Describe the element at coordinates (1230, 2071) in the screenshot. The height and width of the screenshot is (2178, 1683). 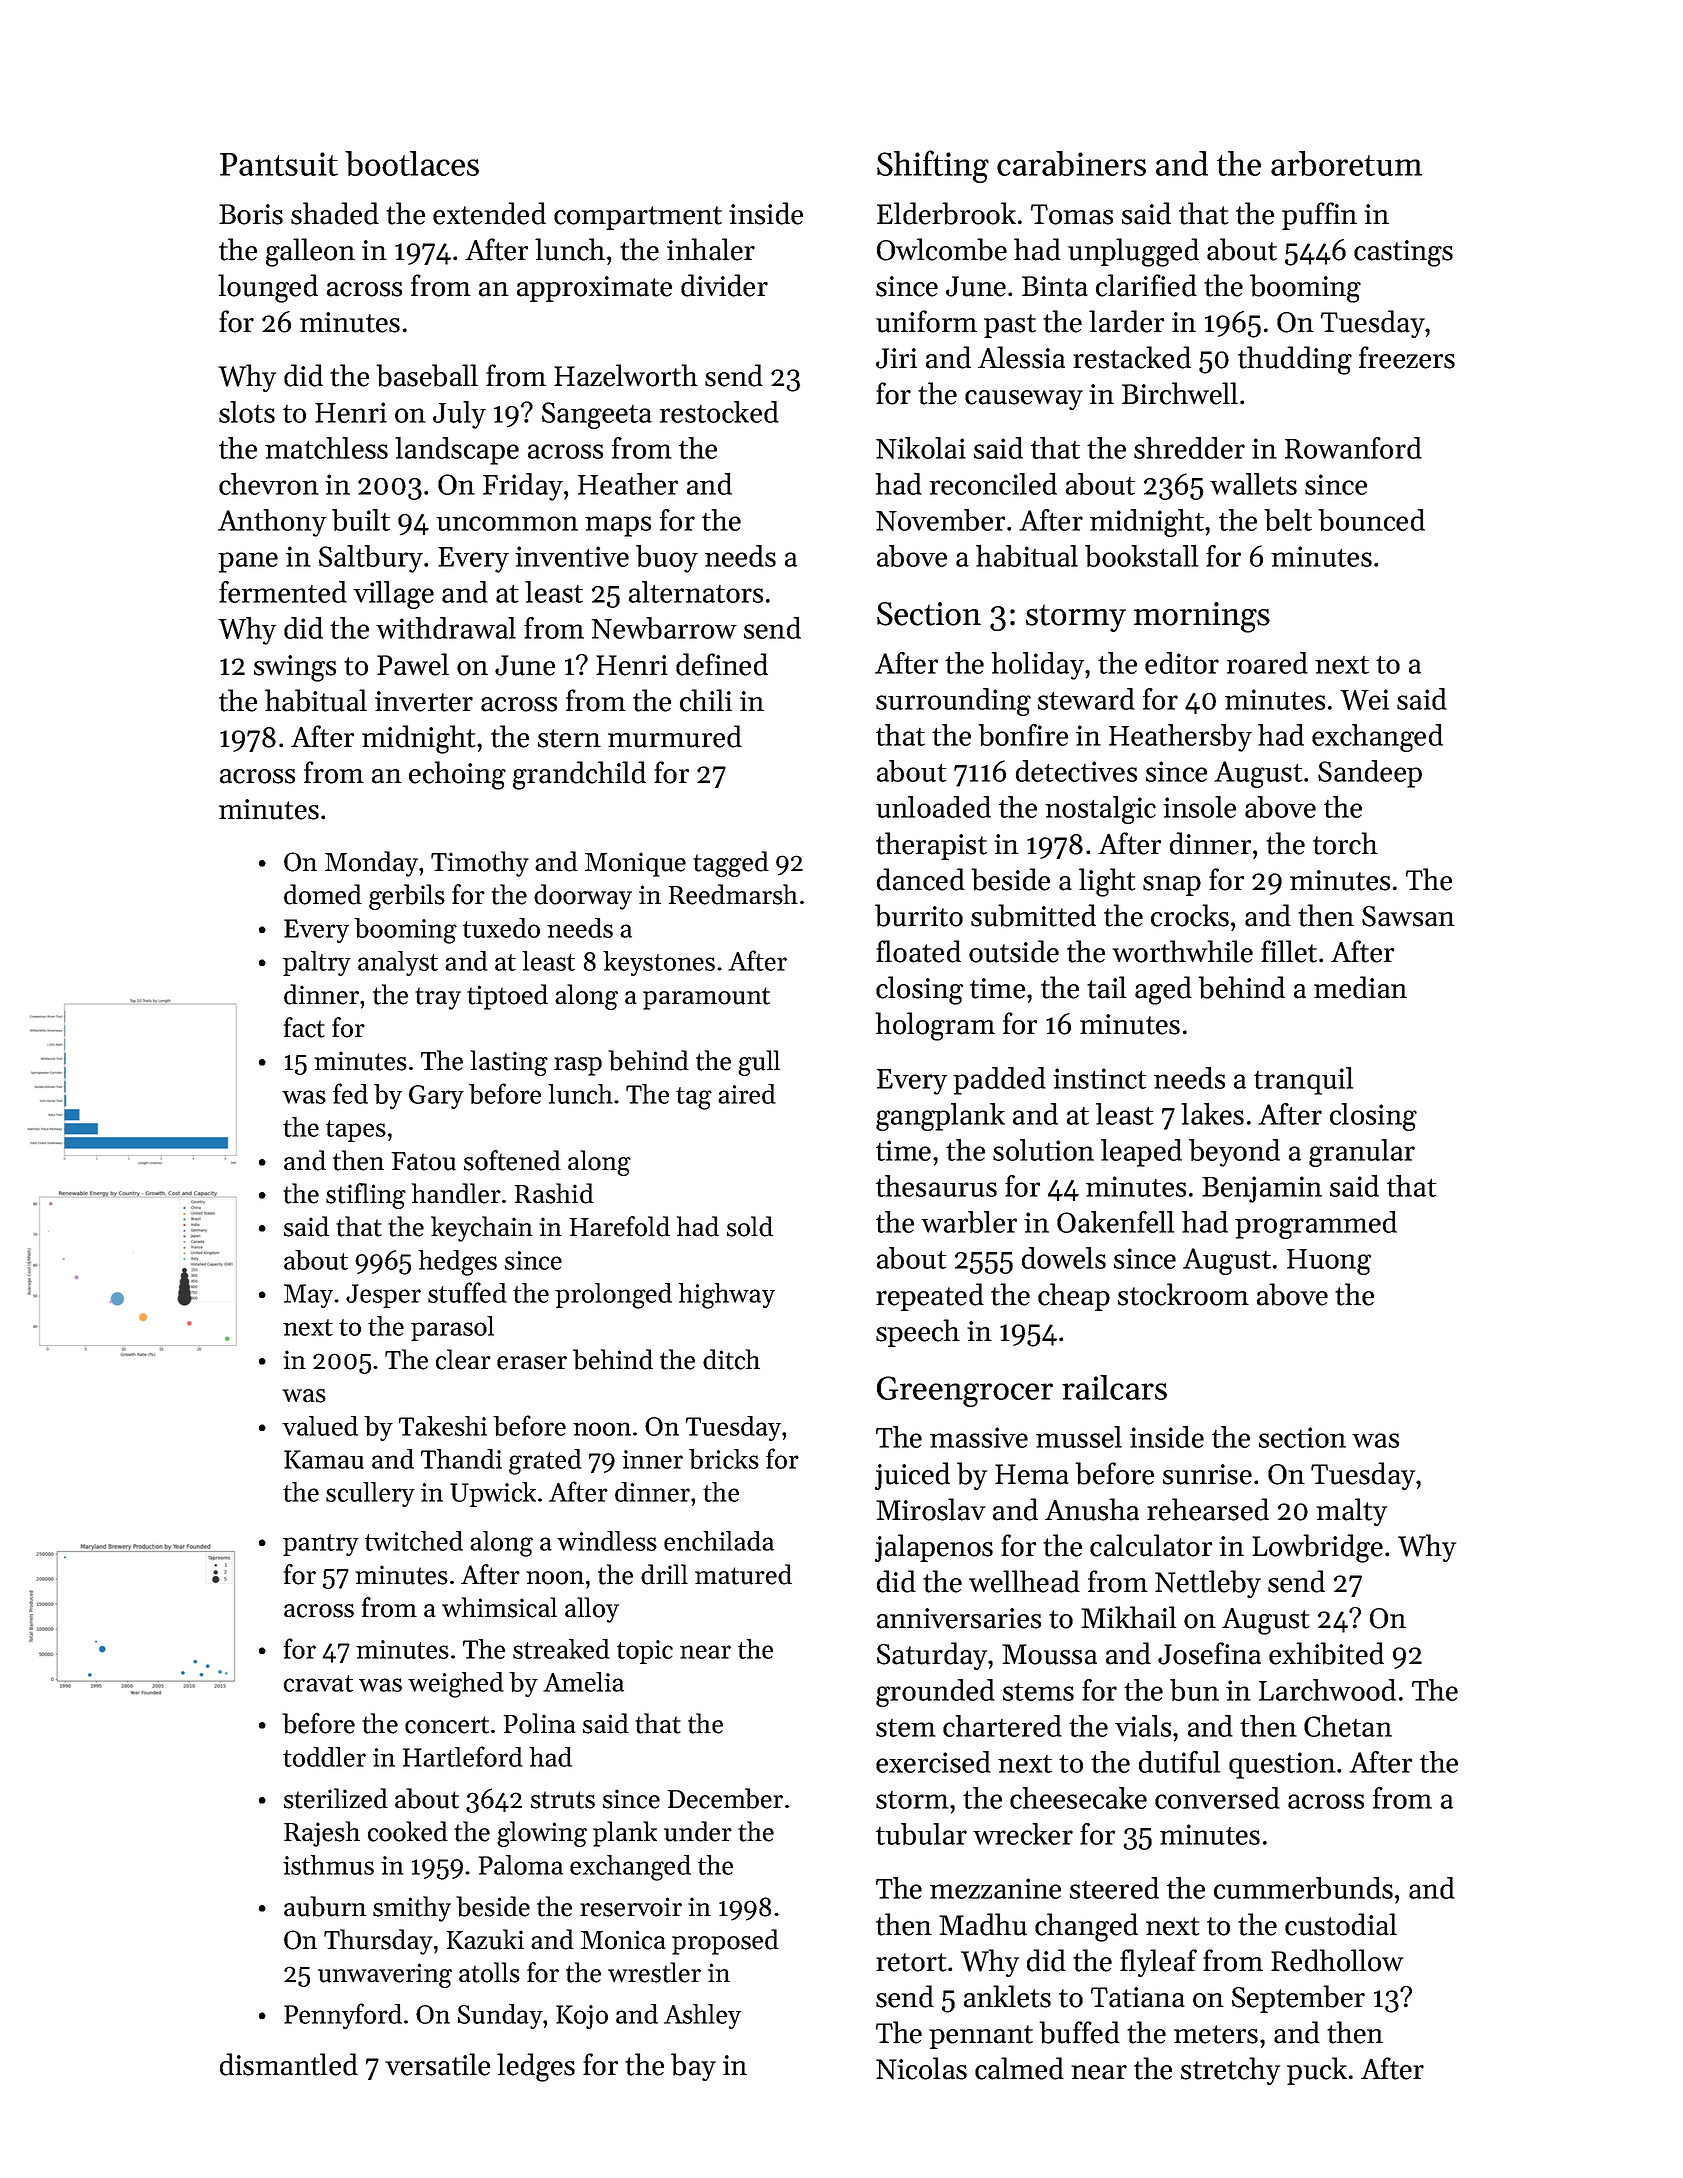
I see `stretchy` at that location.
